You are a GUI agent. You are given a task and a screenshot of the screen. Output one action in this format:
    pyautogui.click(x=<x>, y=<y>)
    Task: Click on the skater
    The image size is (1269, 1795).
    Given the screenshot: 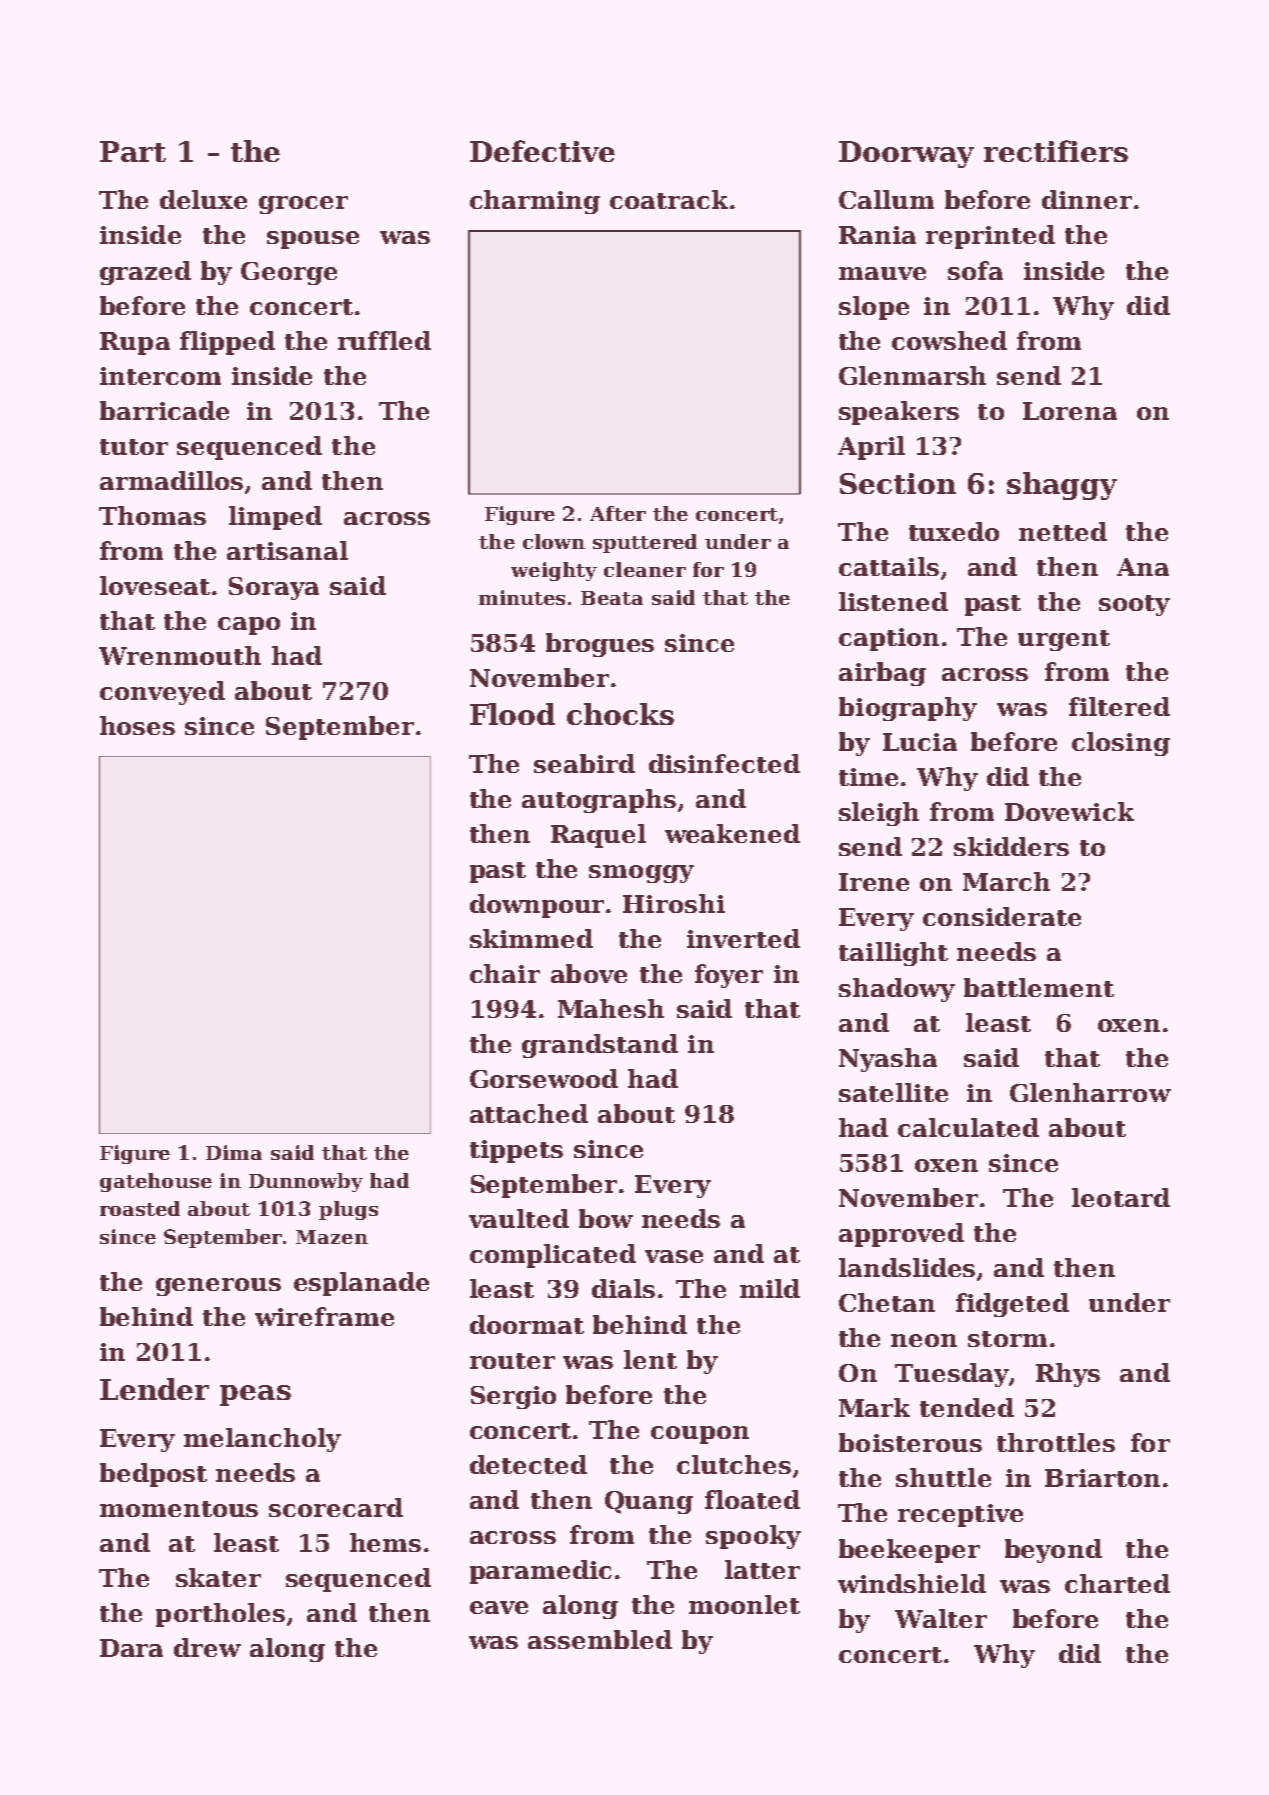 What is the action you would take?
    pyautogui.click(x=218, y=1577)
